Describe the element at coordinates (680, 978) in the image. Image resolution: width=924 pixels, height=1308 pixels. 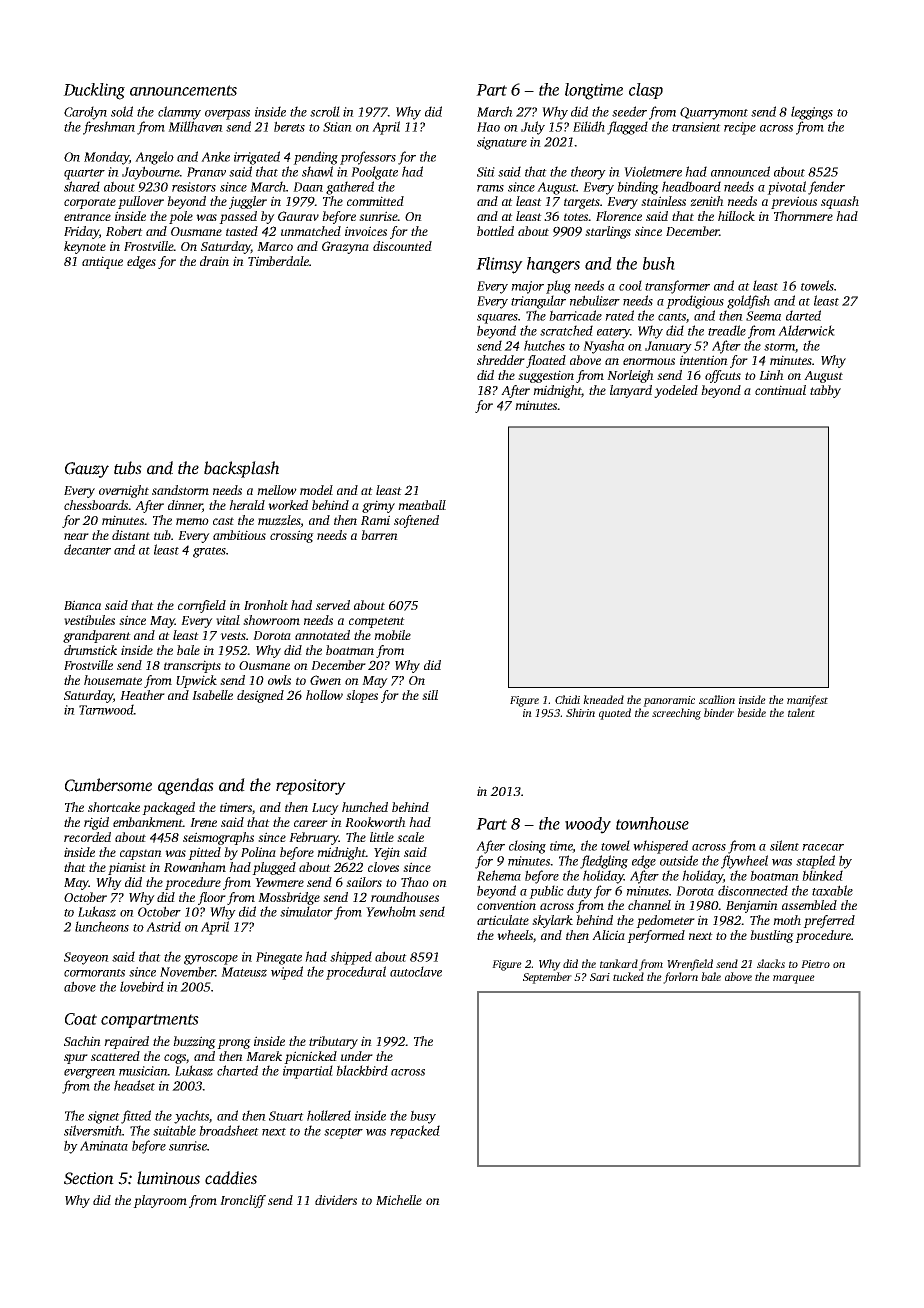
I see `forlorn` at that location.
